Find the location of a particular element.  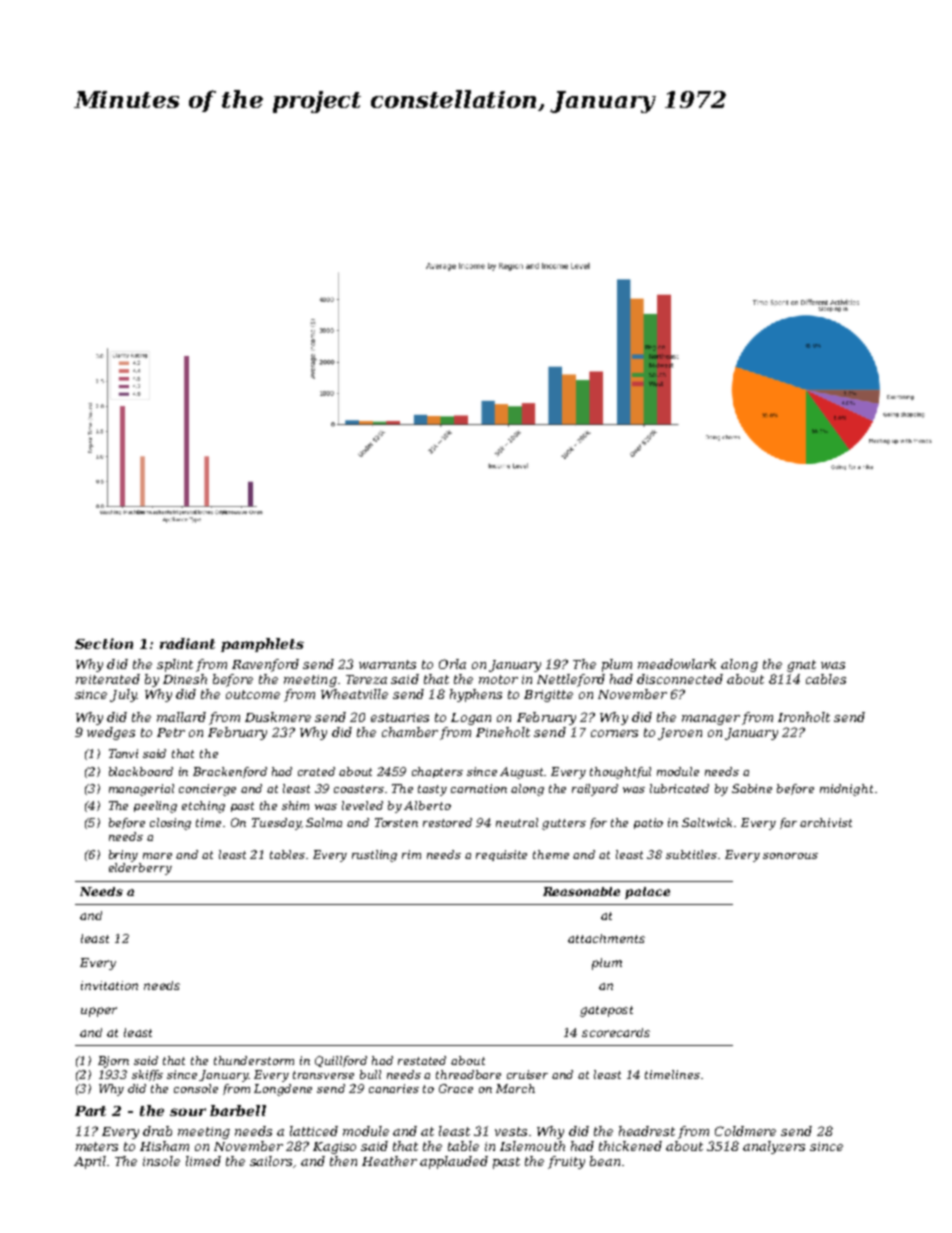

scorecards is located at coordinates (616, 1032).
